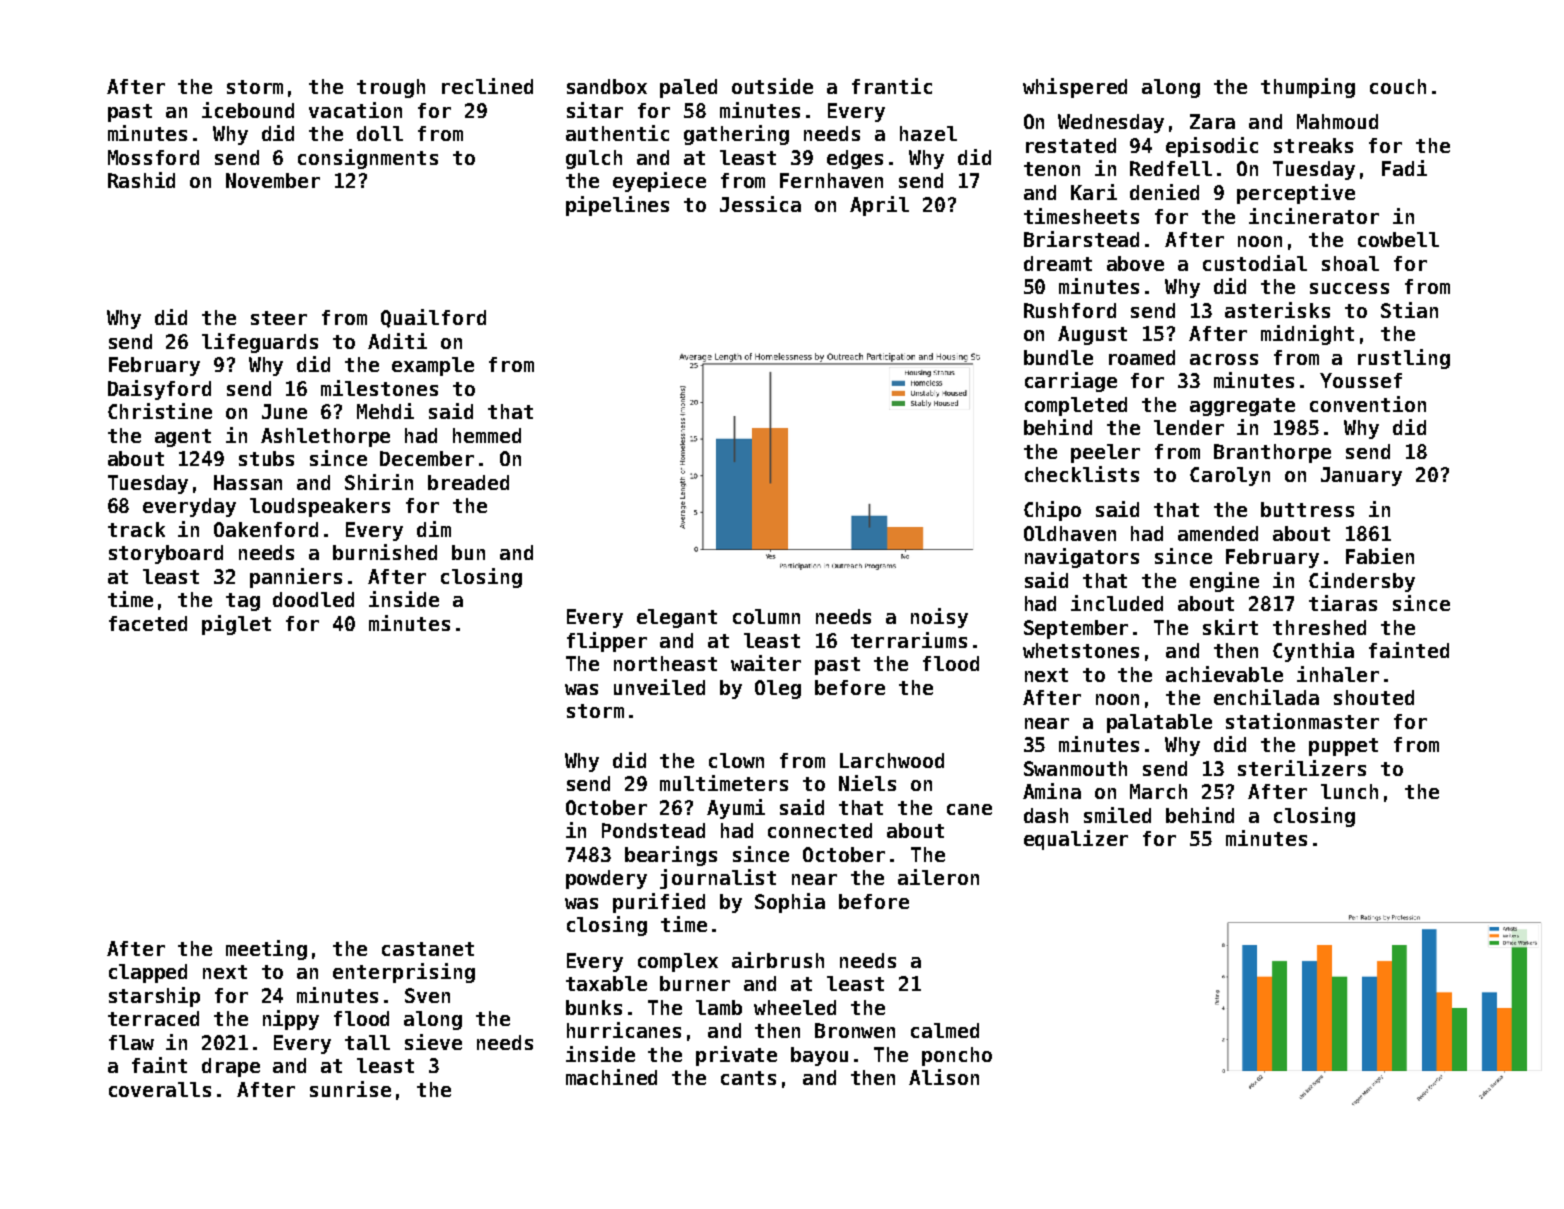  I want to click on drape, so click(231, 1067).
